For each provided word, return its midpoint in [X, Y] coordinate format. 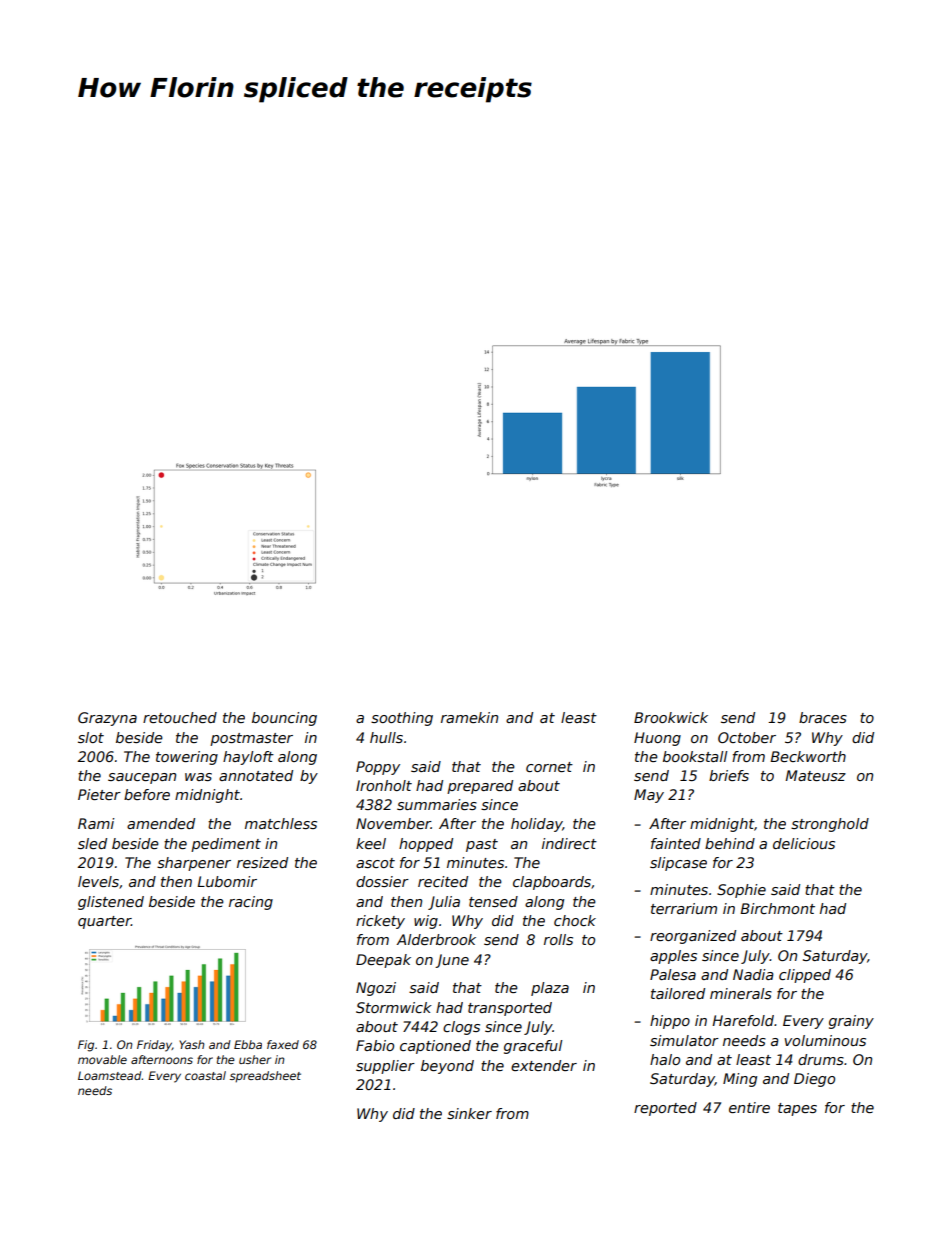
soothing [402, 719]
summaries [437, 804]
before [147, 794]
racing [251, 903]
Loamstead [110, 1075]
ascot [375, 863]
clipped [805, 976]
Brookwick [671, 717]
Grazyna [107, 719]
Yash [191, 1044]
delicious [804, 843]
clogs [461, 1028]
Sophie [741, 891]
